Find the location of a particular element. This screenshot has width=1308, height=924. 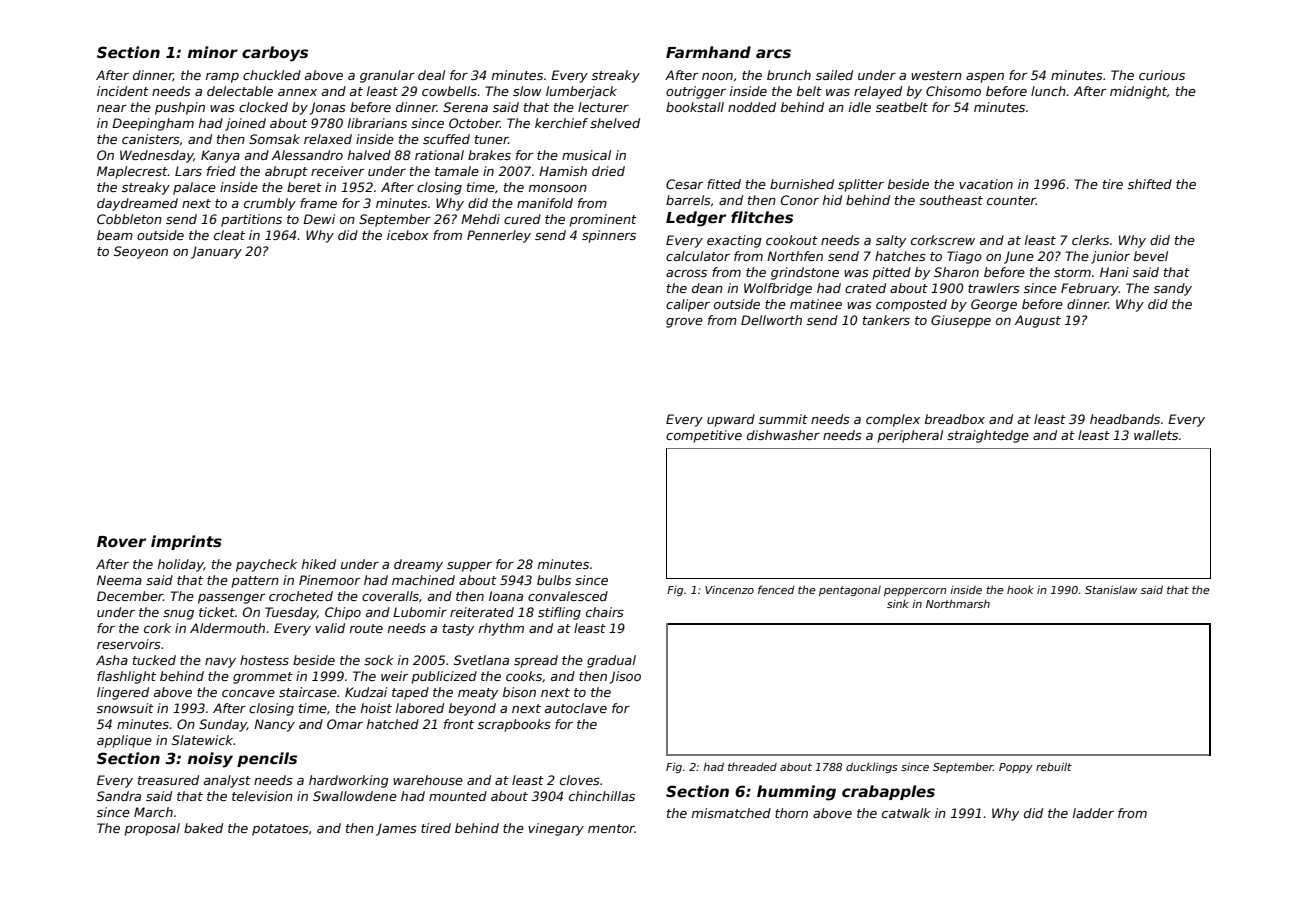

imprints is located at coordinates (186, 542).
